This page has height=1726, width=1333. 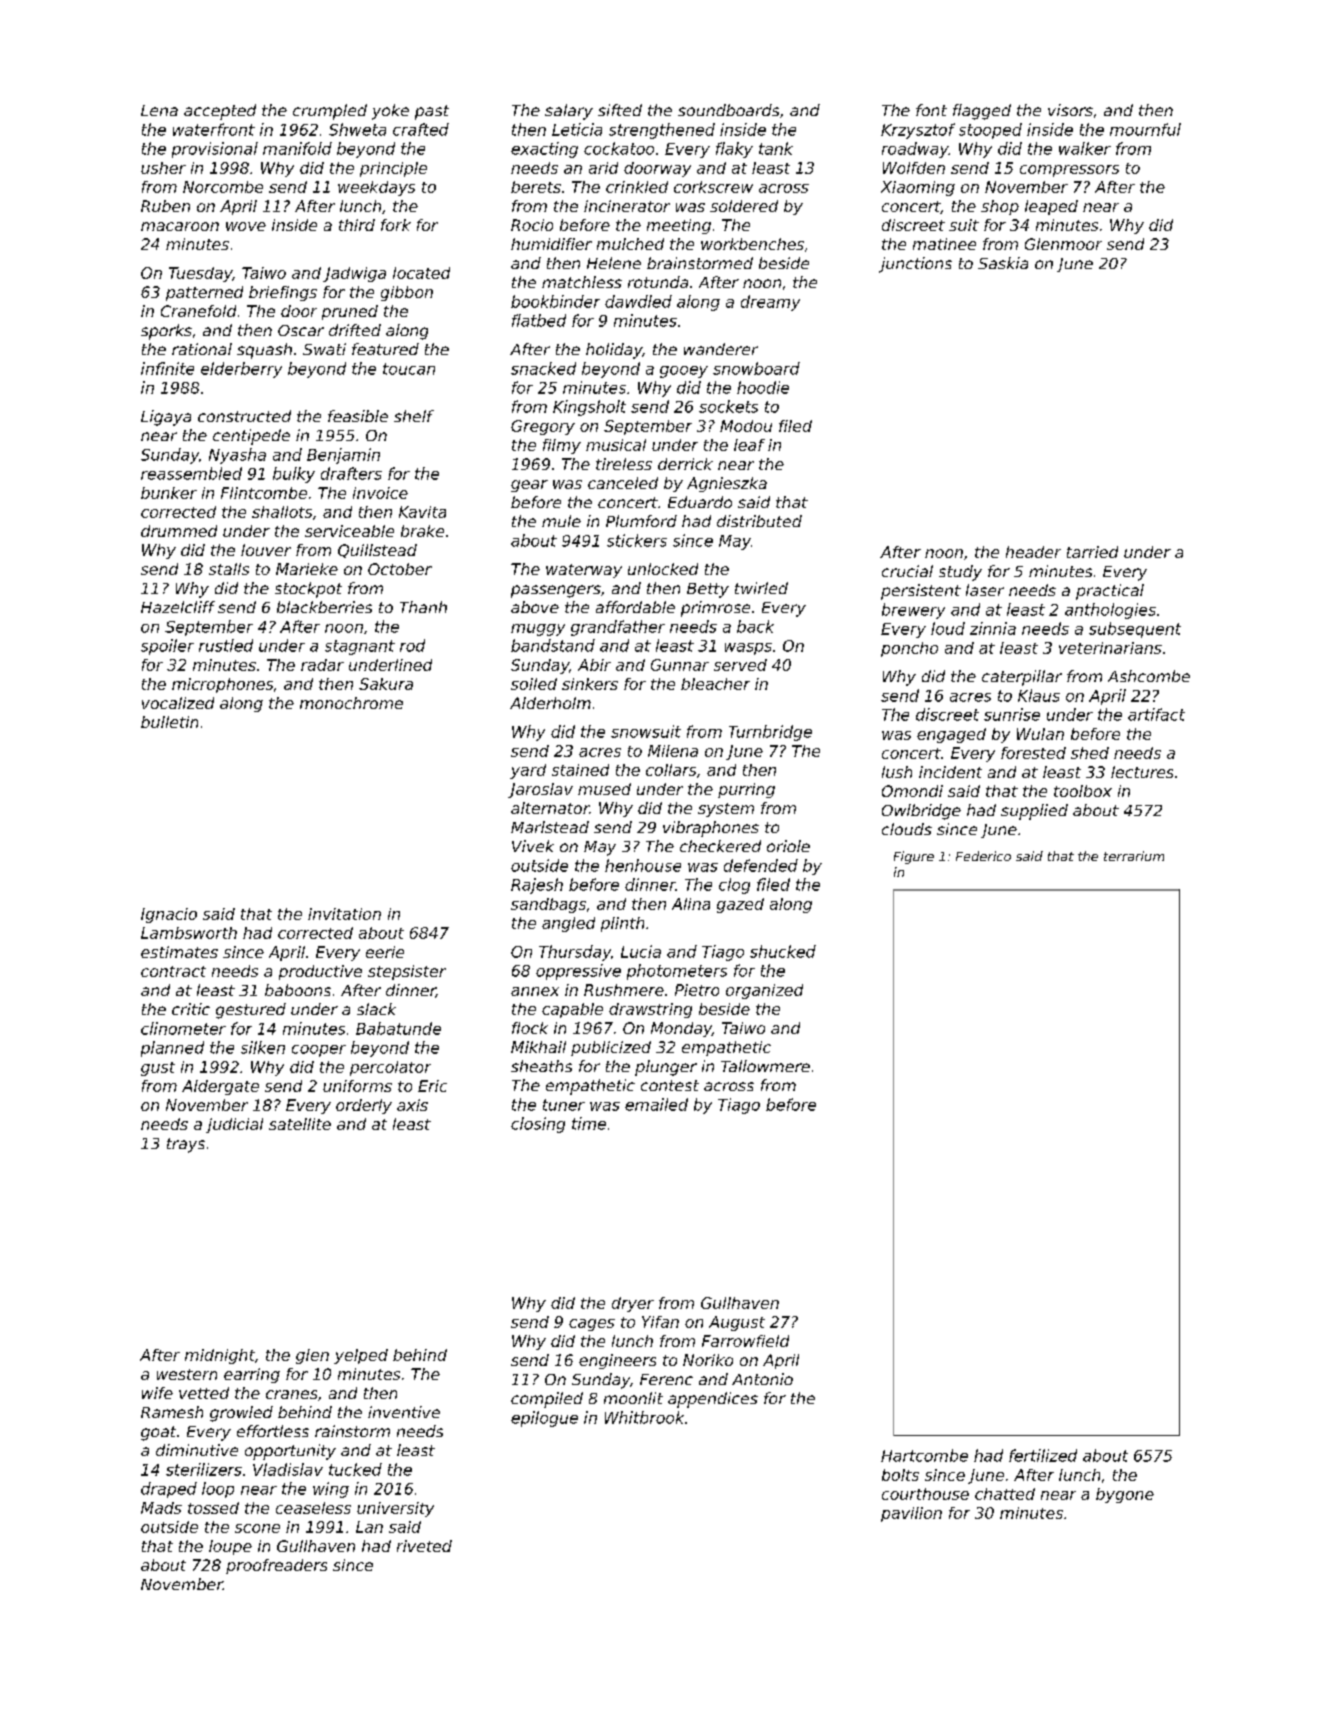 What do you see at coordinates (220, 112) in the page?
I see `accepted` at bounding box center [220, 112].
